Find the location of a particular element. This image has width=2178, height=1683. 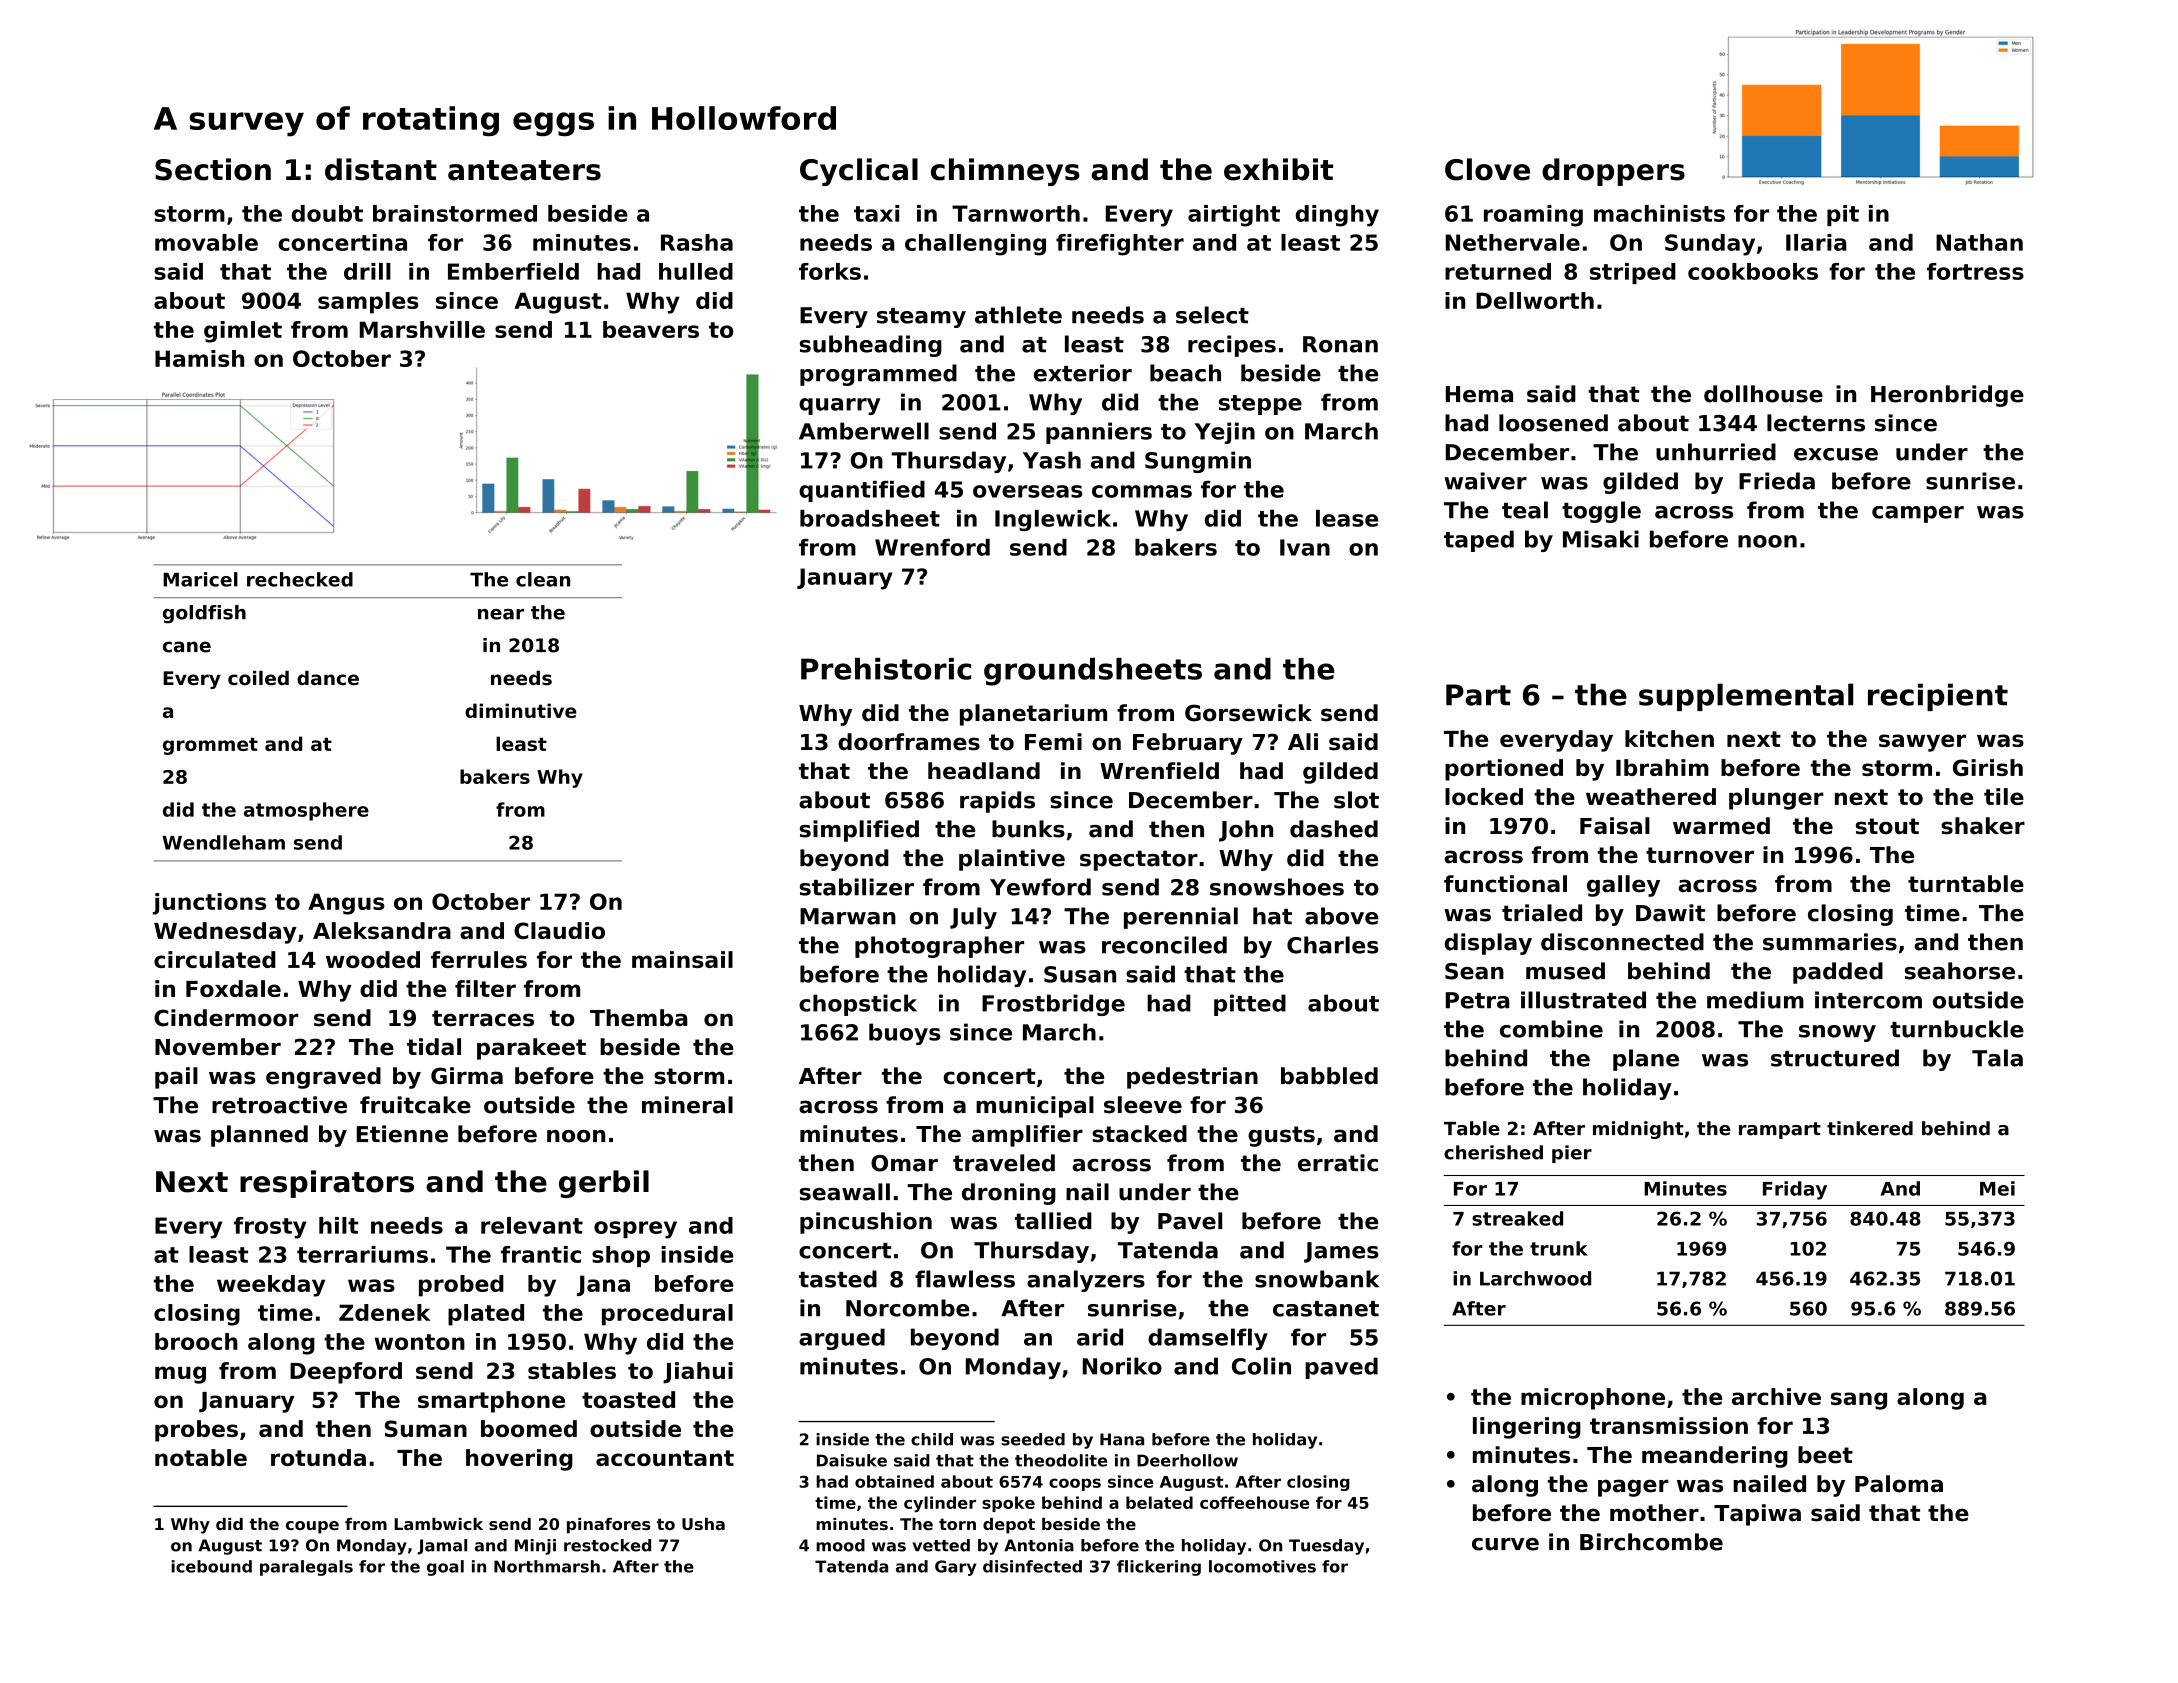

Femi is located at coordinates (1053, 742).
